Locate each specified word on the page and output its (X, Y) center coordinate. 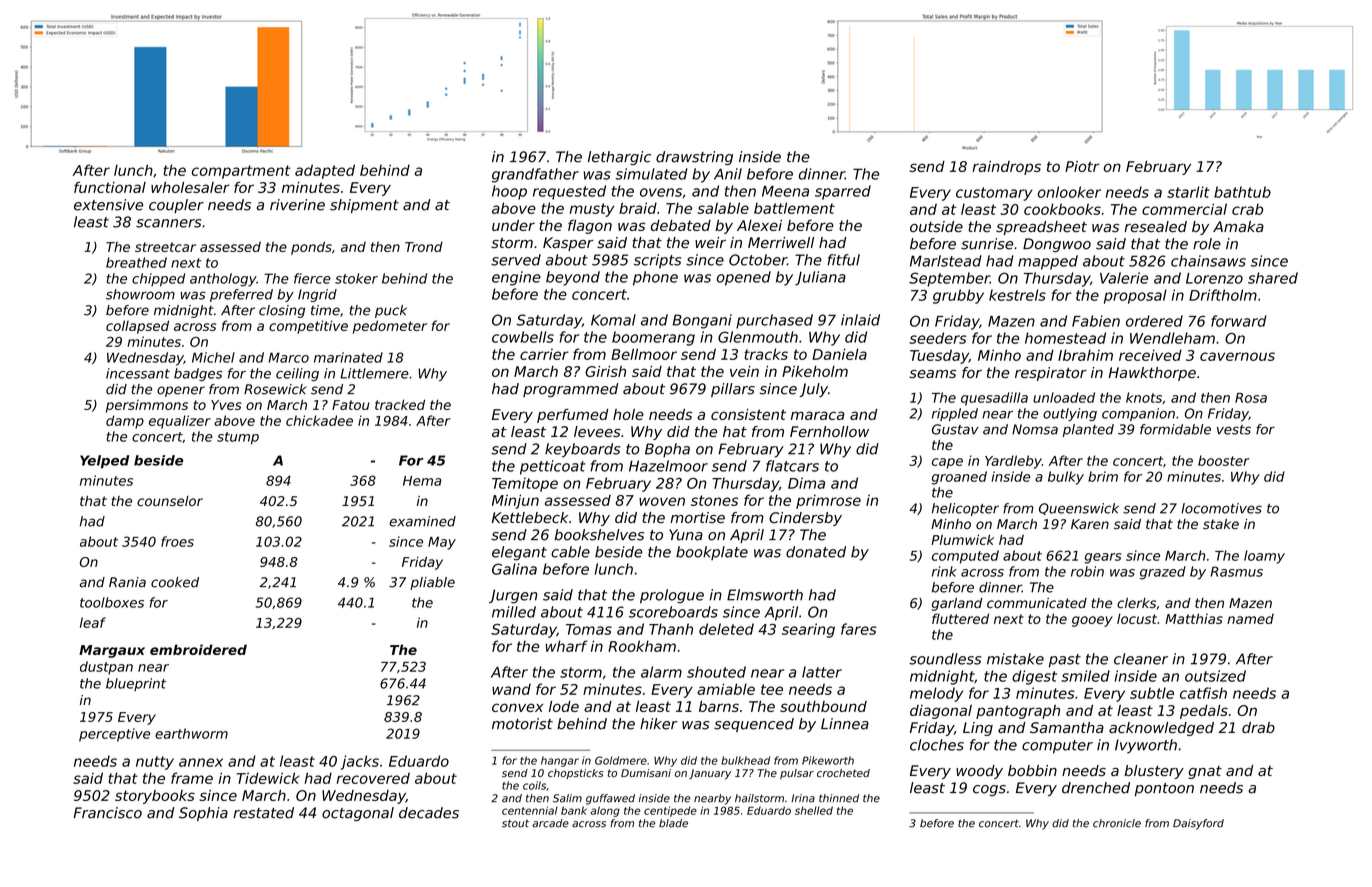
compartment (241, 172)
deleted (726, 629)
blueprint (136, 684)
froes (177, 541)
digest (1034, 677)
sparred (843, 192)
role (1207, 244)
